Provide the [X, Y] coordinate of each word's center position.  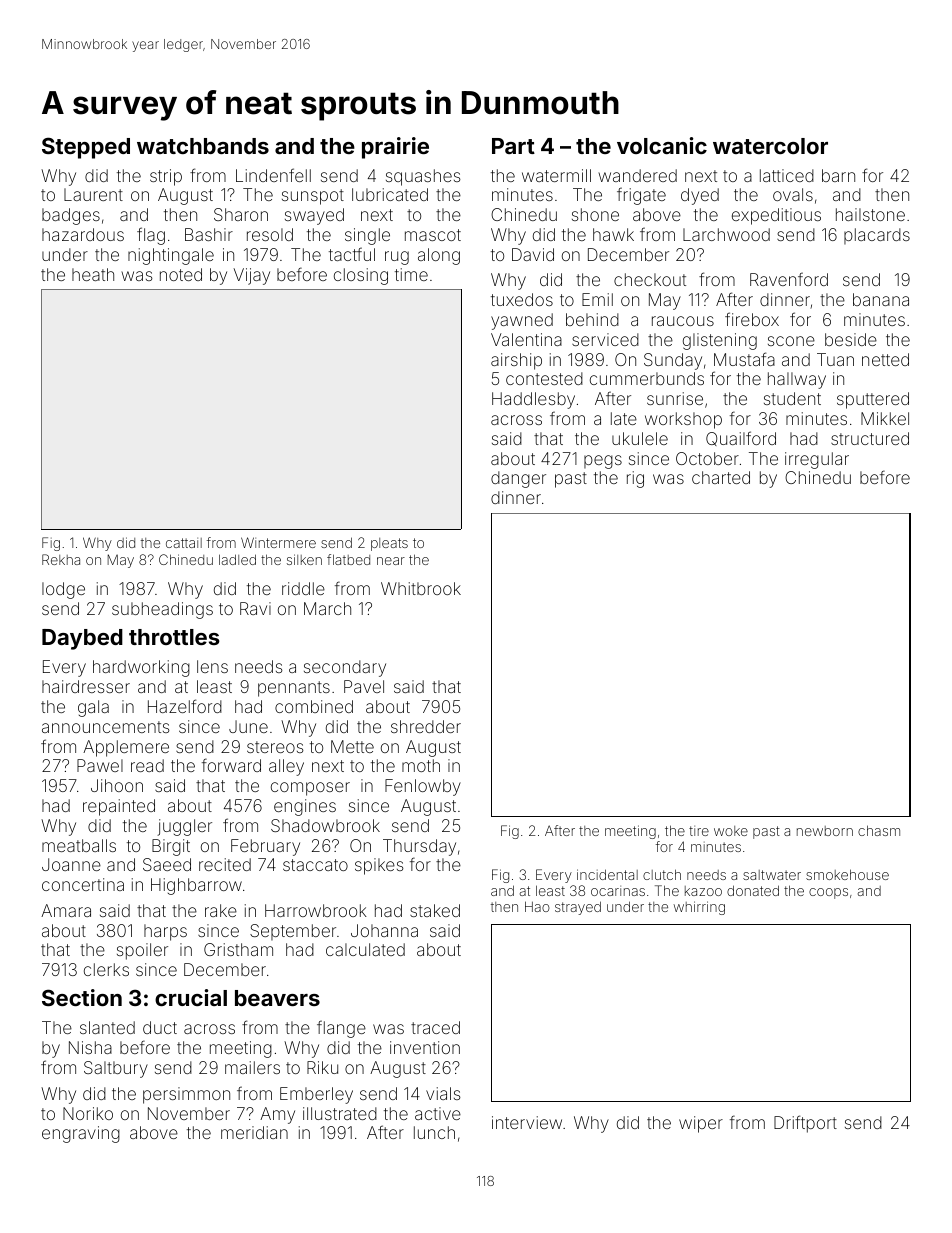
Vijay [251, 276]
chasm [879, 830]
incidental [607, 874]
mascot [433, 235]
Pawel [100, 765]
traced [435, 1027]
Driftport [805, 1124]
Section [82, 997]
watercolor [770, 146]
